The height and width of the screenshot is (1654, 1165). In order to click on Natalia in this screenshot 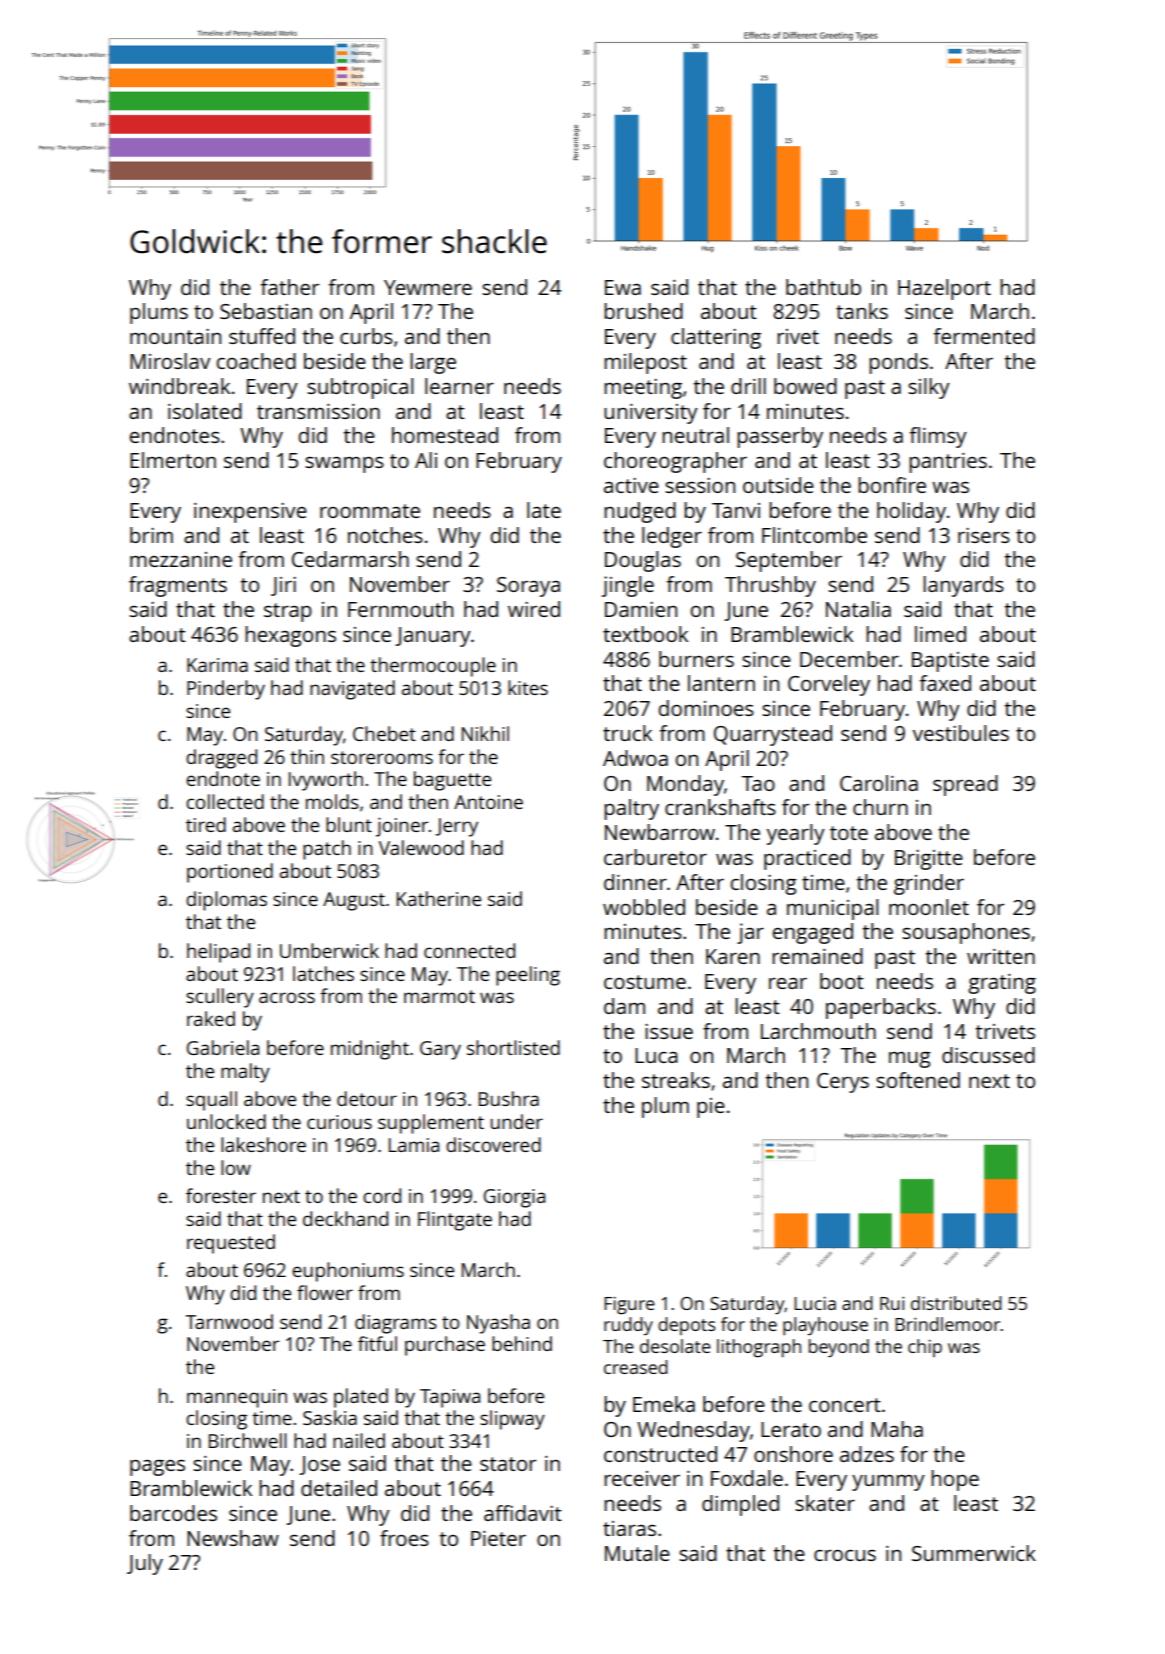, I will do `click(858, 609)`.
